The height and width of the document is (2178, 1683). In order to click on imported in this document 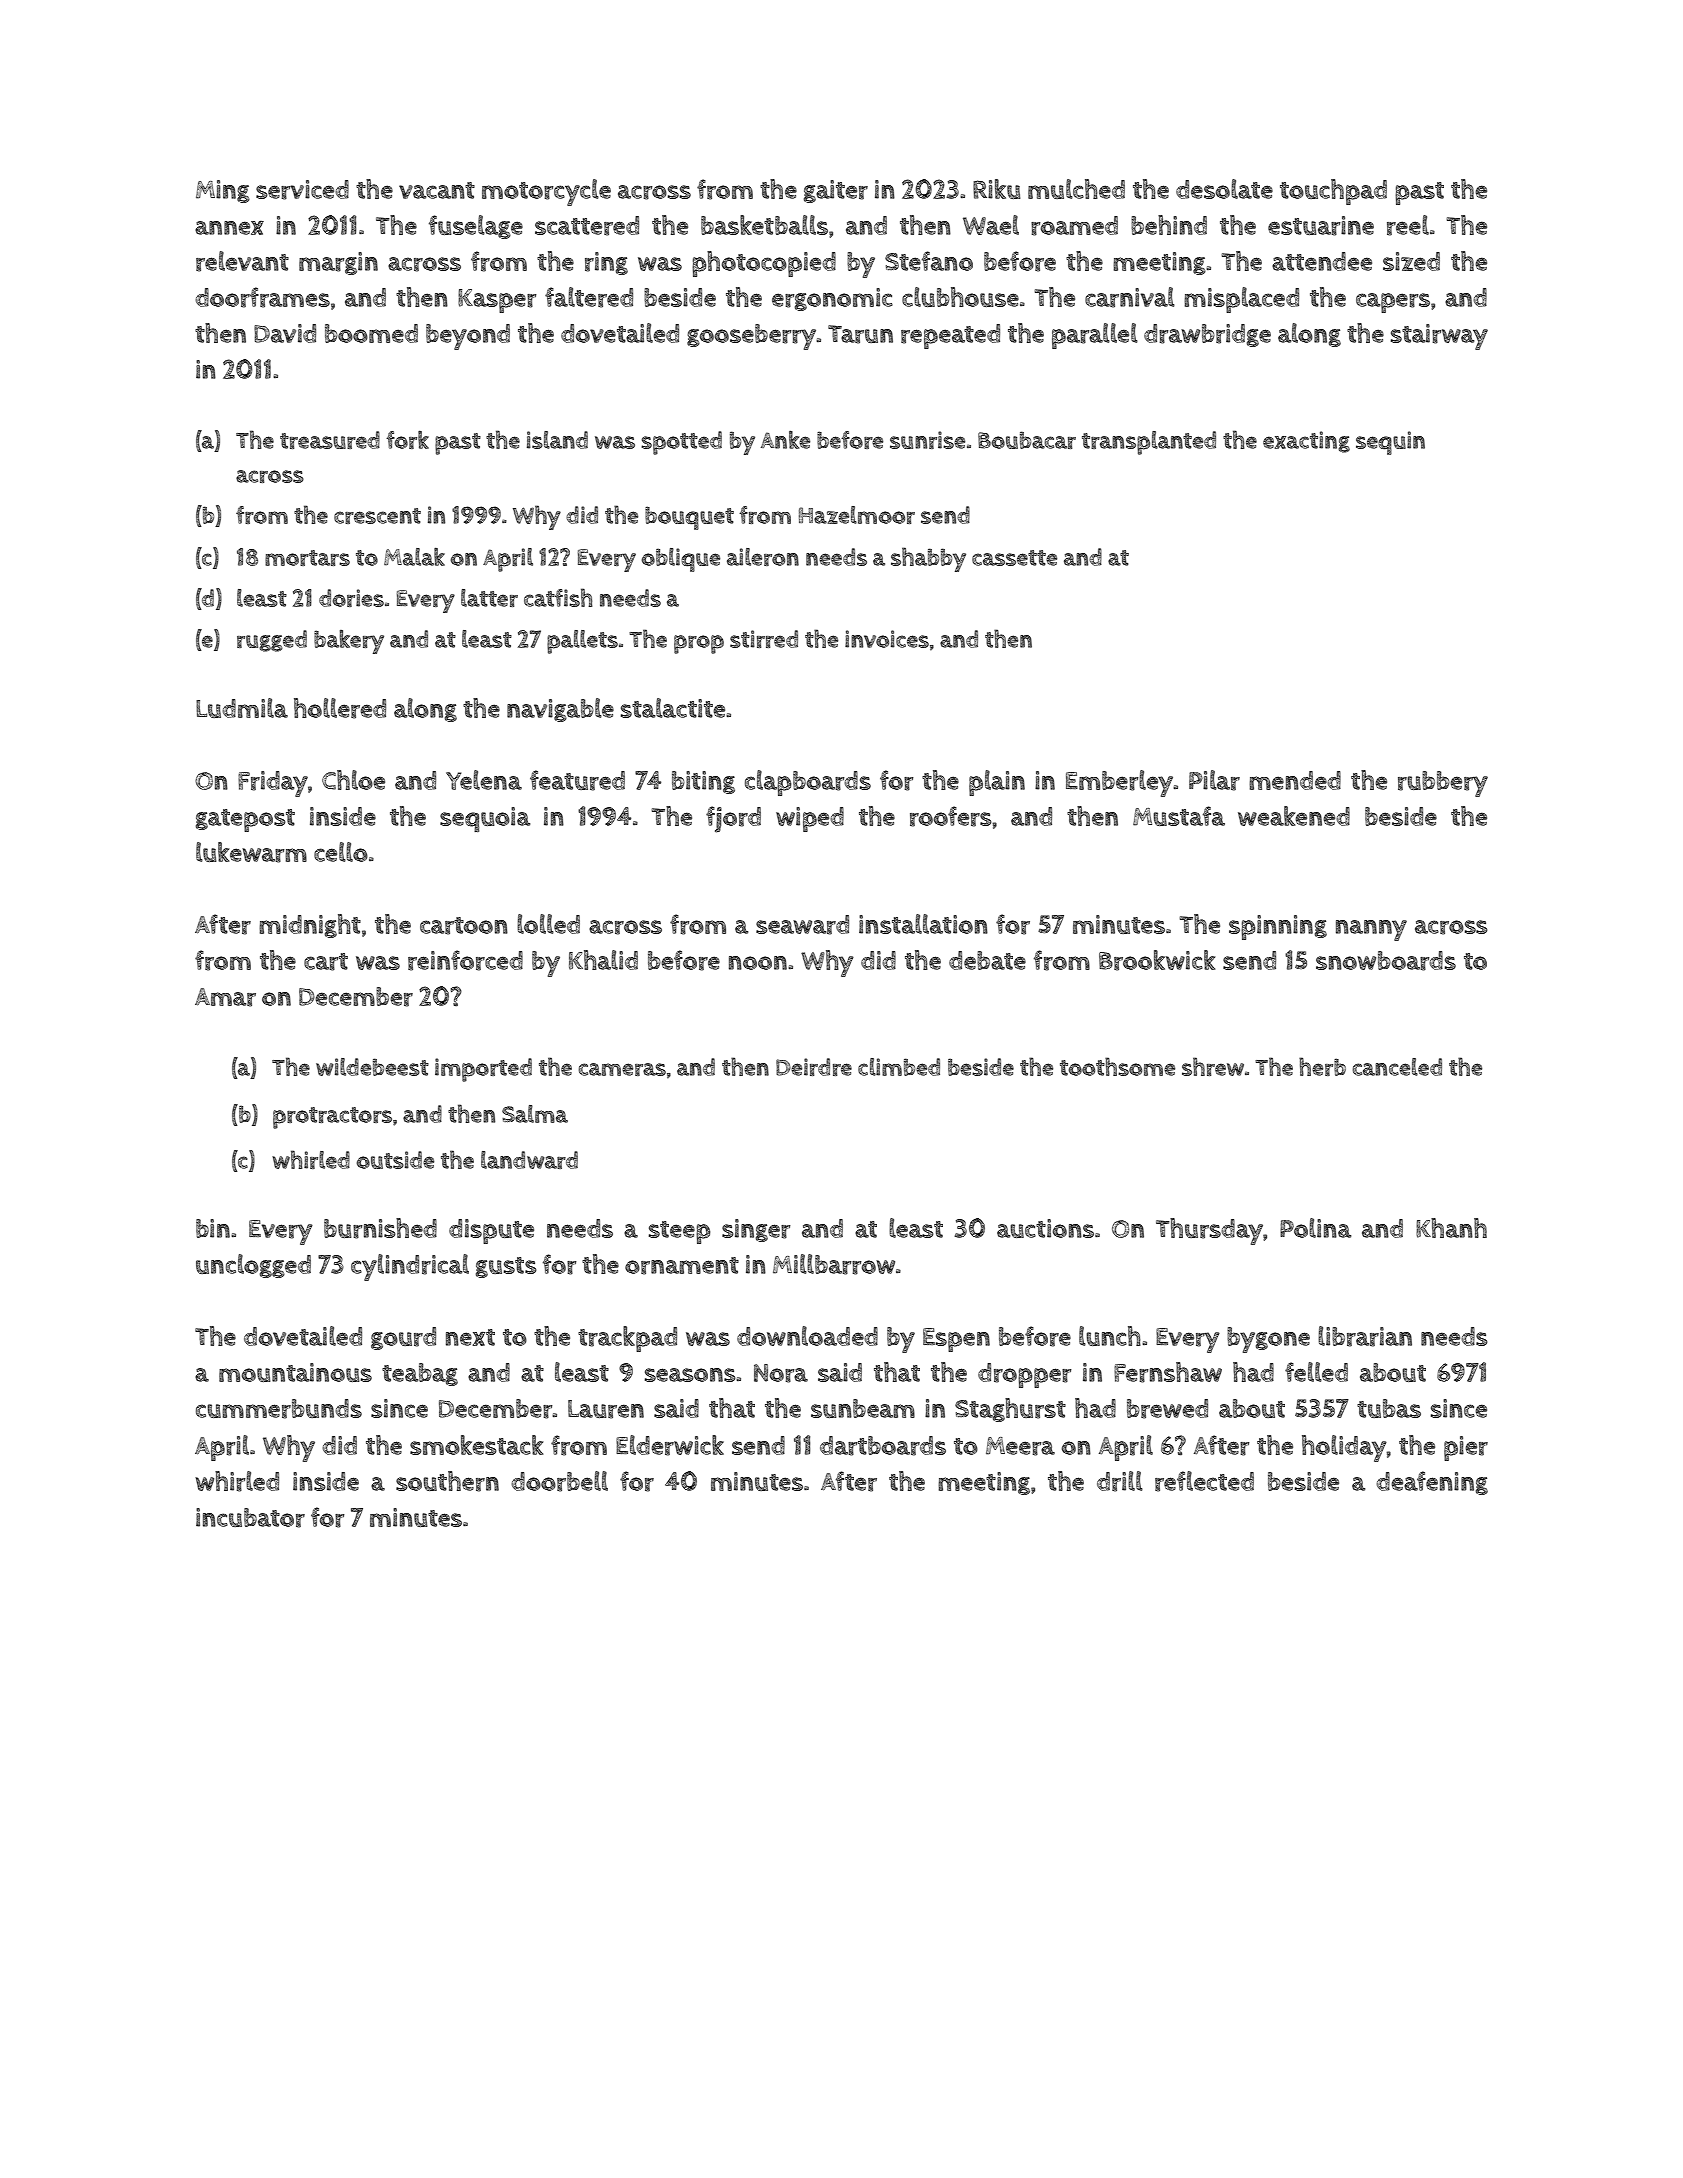, I will do `click(483, 1070)`.
